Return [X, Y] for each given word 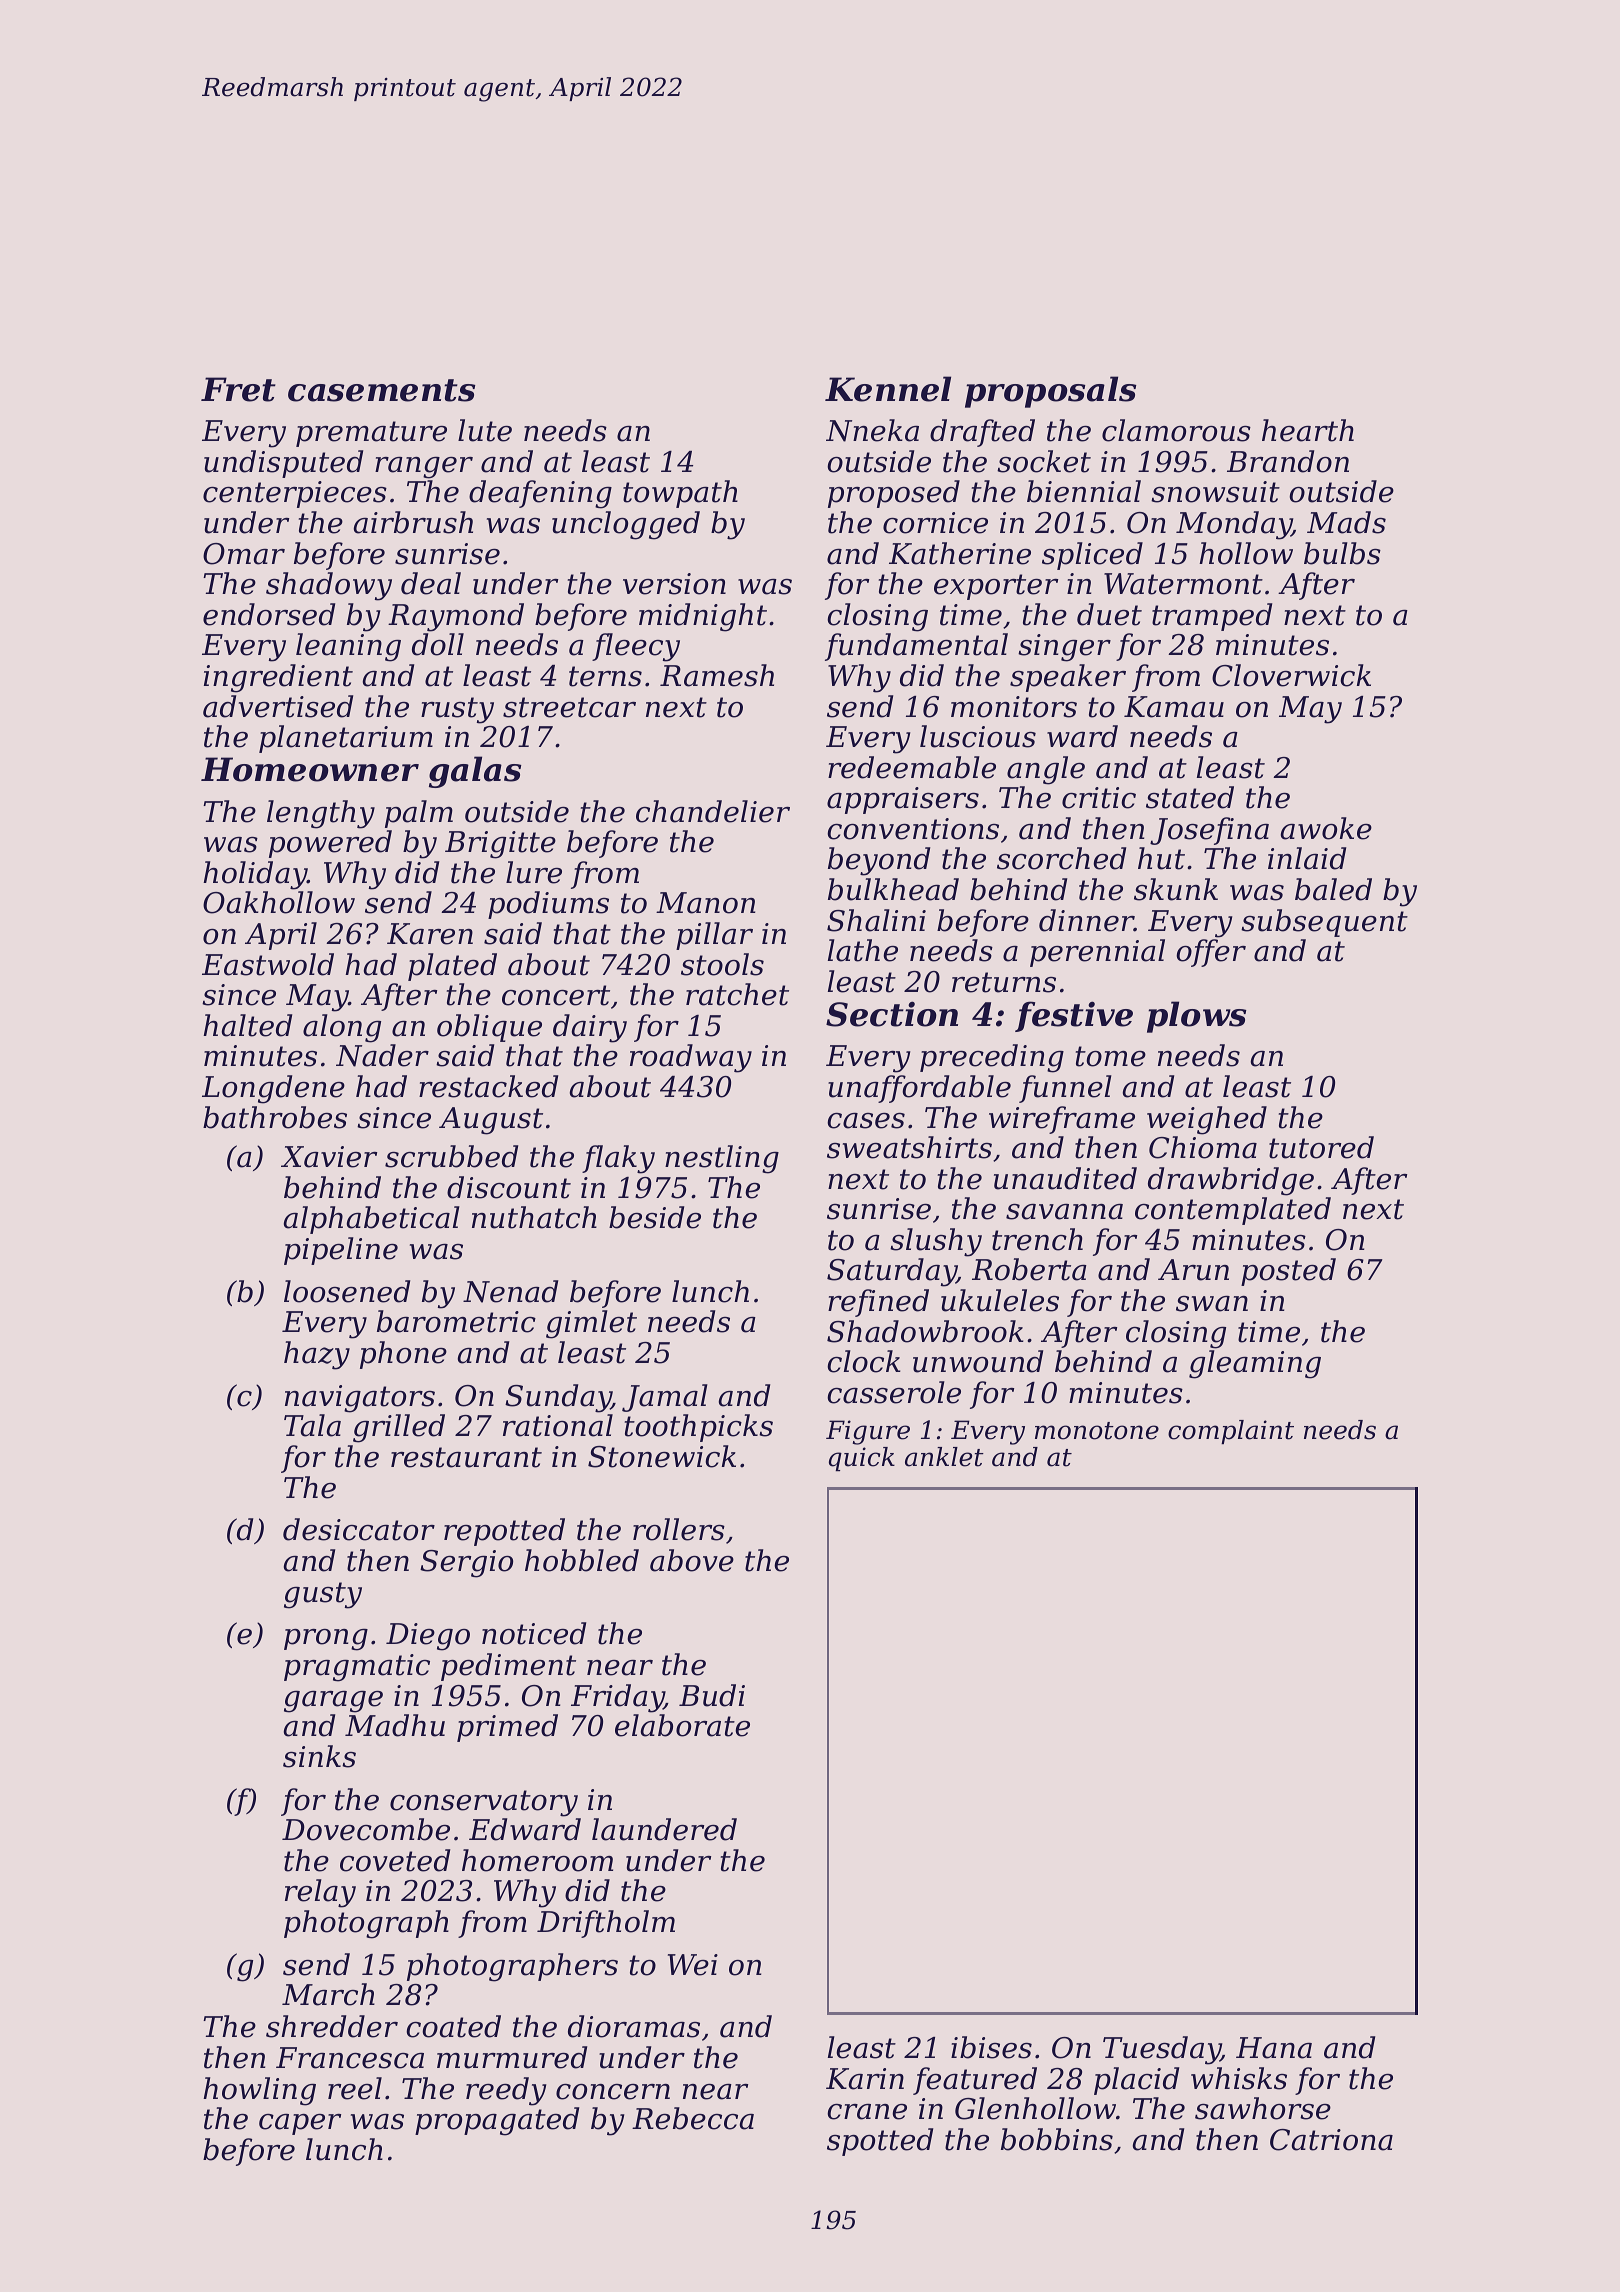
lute [485, 430]
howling [259, 2091]
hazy [317, 1355]
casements [381, 390]
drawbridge [1231, 1181]
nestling [722, 1159]
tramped [1212, 617]
